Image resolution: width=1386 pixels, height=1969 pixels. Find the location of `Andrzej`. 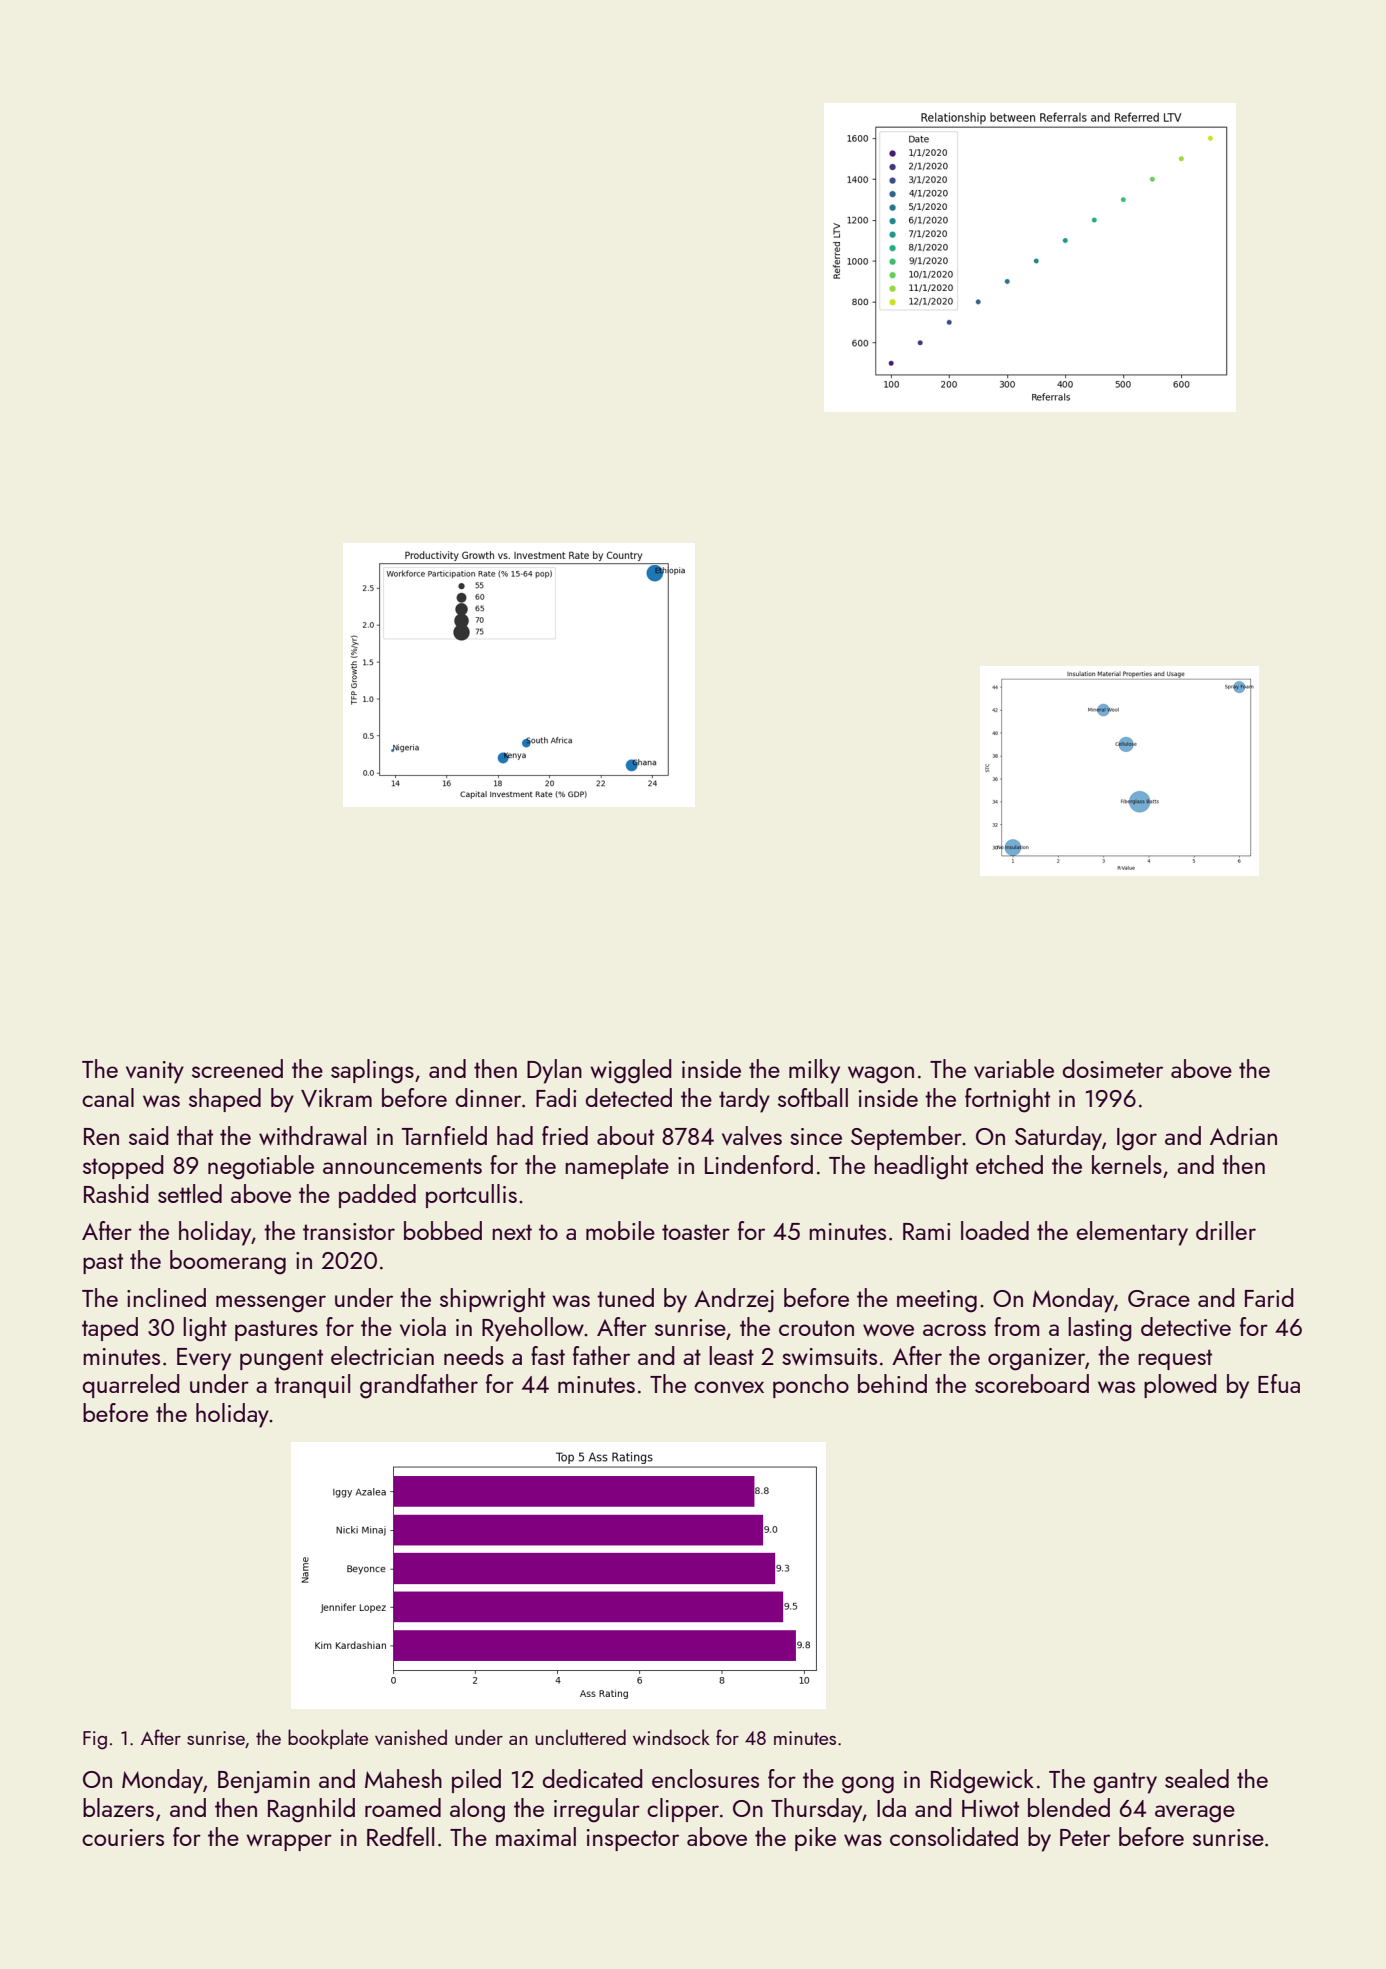

Andrzej is located at coordinates (734, 1300).
